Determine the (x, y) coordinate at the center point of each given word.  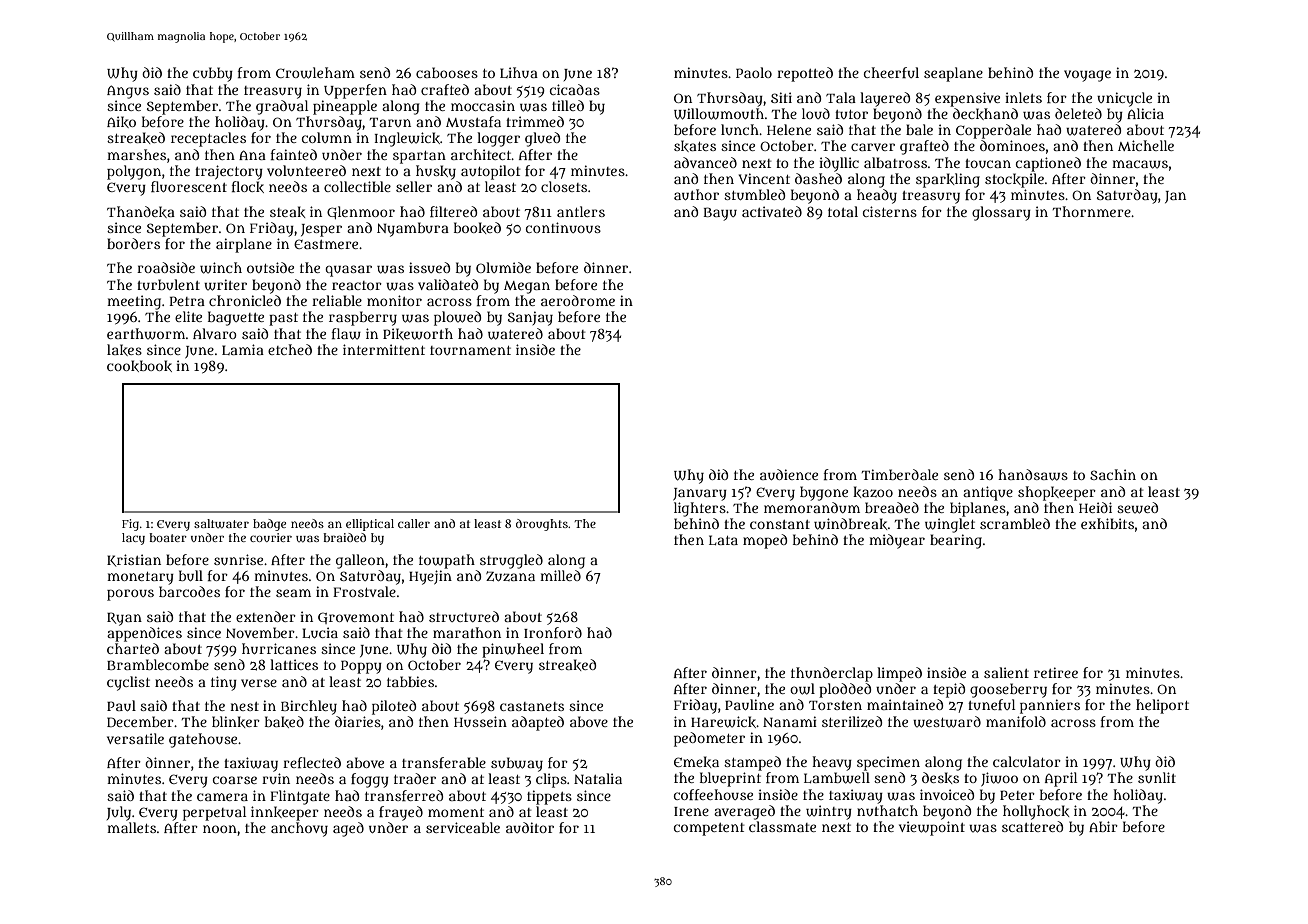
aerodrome (578, 300)
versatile (135, 738)
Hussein (480, 721)
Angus (128, 92)
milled (560, 575)
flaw (346, 334)
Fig (130, 525)
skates (695, 146)
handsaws (1033, 475)
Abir (1103, 826)
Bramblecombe (158, 664)
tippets (549, 797)
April (1061, 779)
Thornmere (1092, 211)
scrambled (1015, 523)
